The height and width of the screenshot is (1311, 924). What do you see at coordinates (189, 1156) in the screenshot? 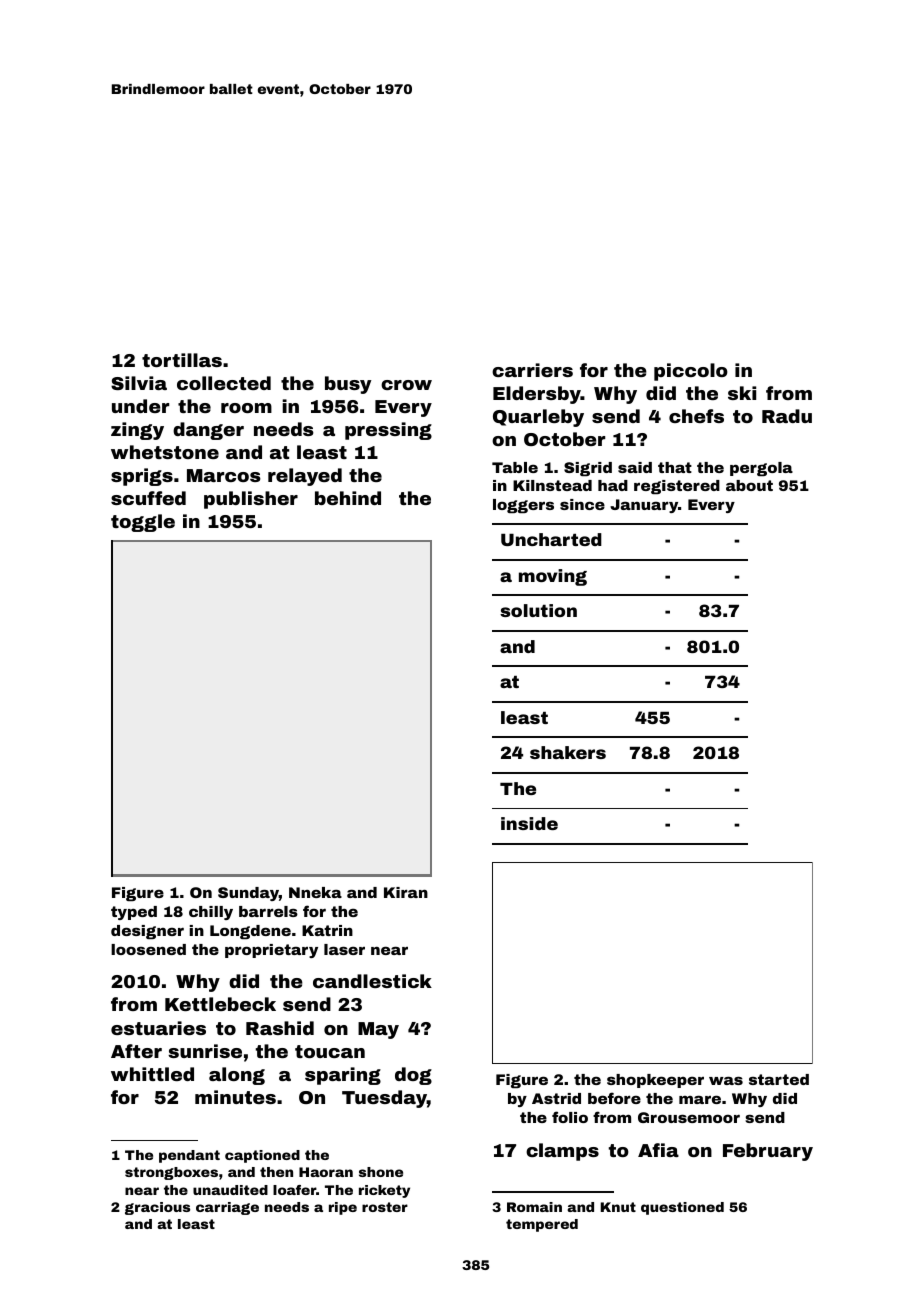
I see `pendant` at bounding box center [189, 1156].
